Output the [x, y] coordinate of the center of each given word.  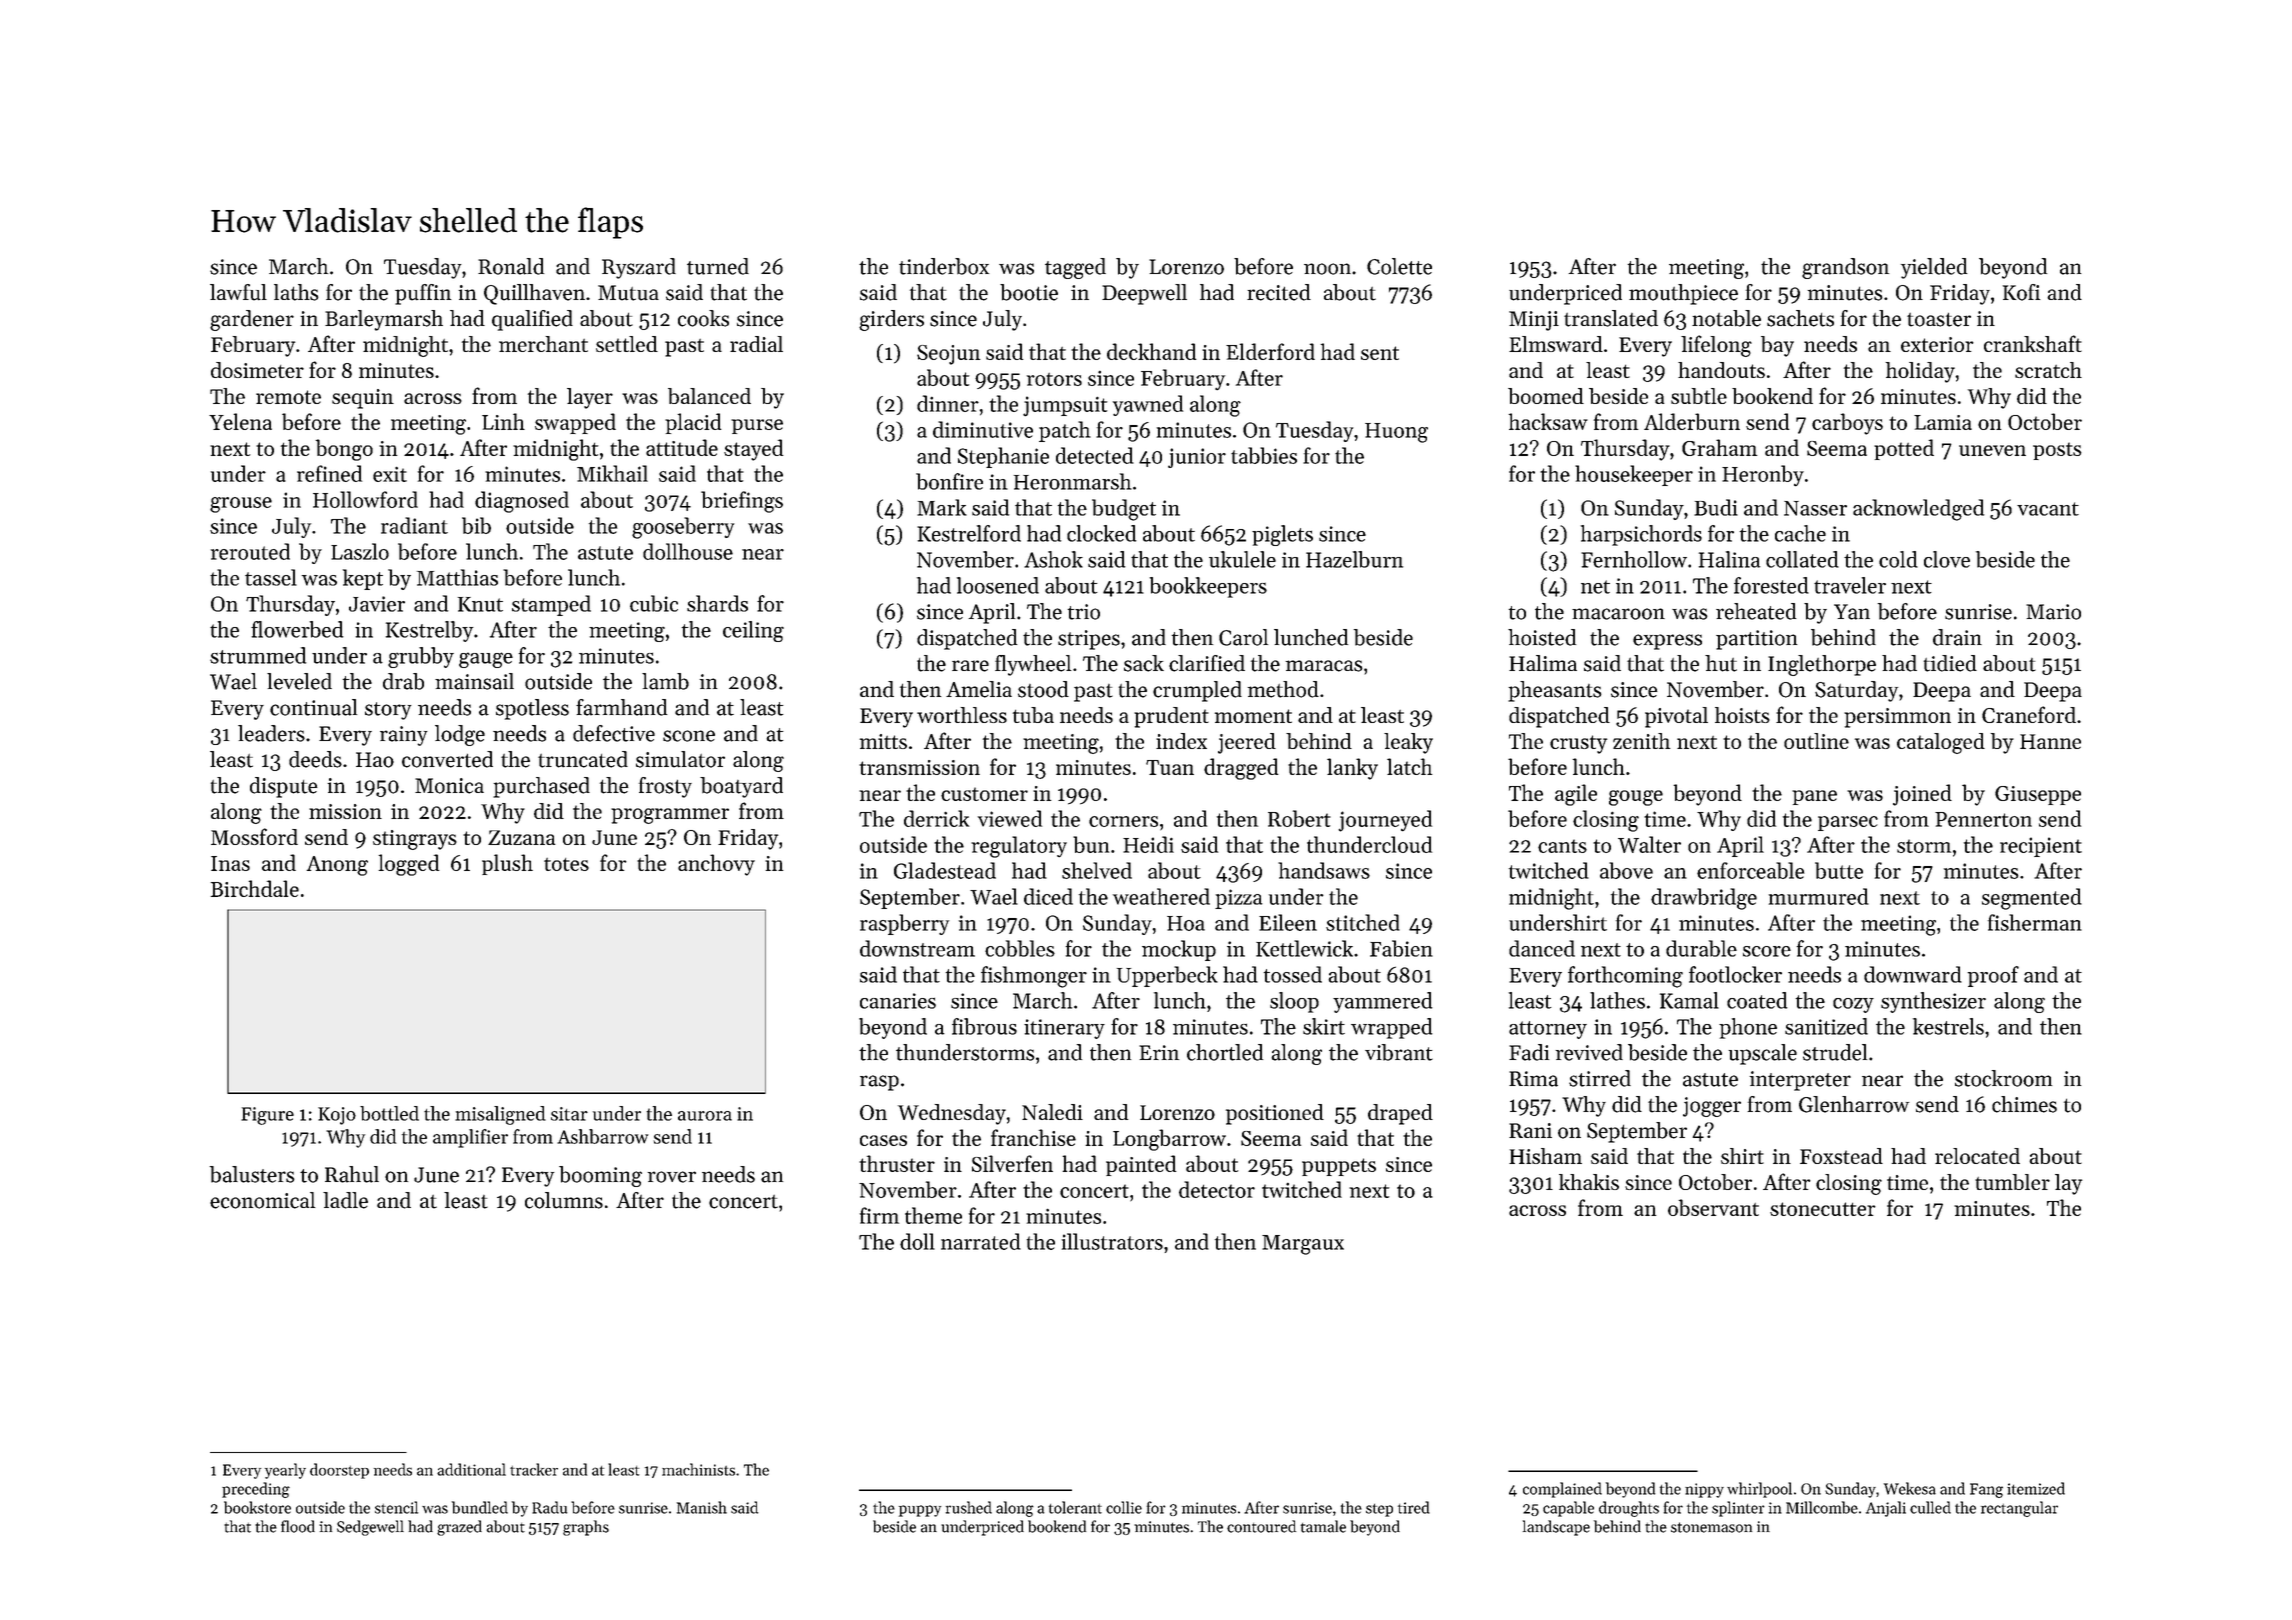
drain [1957, 637]
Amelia [979, 689]
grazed [459, 1528]
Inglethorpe [1822, 665]
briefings [742, 502]
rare [970, 666]
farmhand [621, 707]
